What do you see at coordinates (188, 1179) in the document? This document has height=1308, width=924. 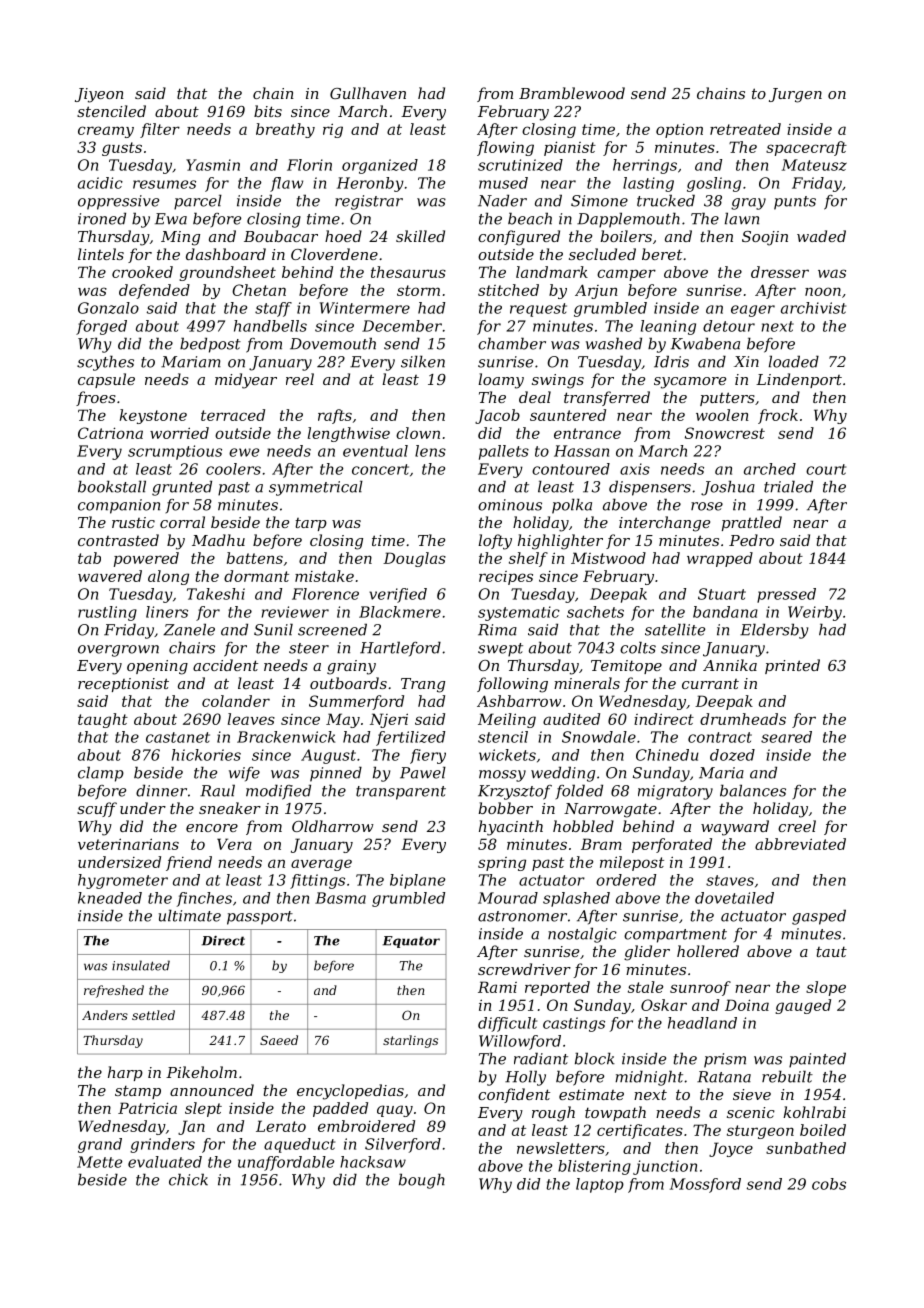 I see `chick` at bounding box center [188, 1179].
